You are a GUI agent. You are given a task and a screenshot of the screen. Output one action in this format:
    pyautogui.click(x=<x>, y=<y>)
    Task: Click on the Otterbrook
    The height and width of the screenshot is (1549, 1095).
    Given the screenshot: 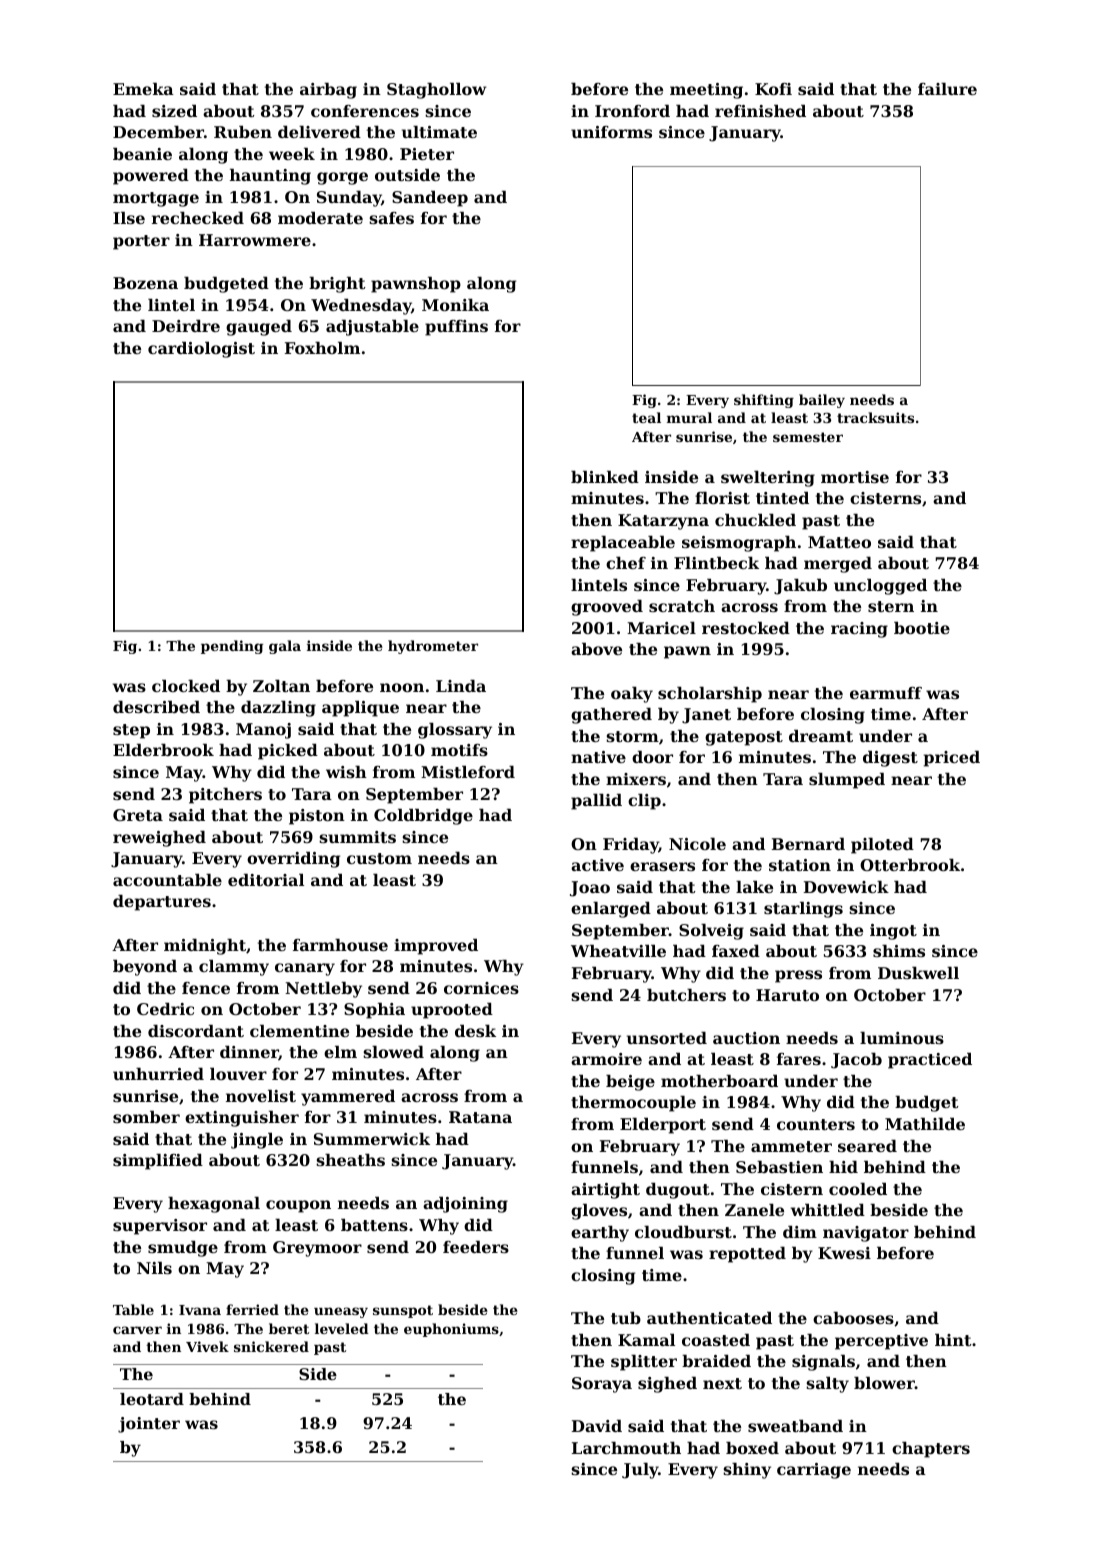 What is the action you would take?
    pyautogui.click(x=910, y=865)
